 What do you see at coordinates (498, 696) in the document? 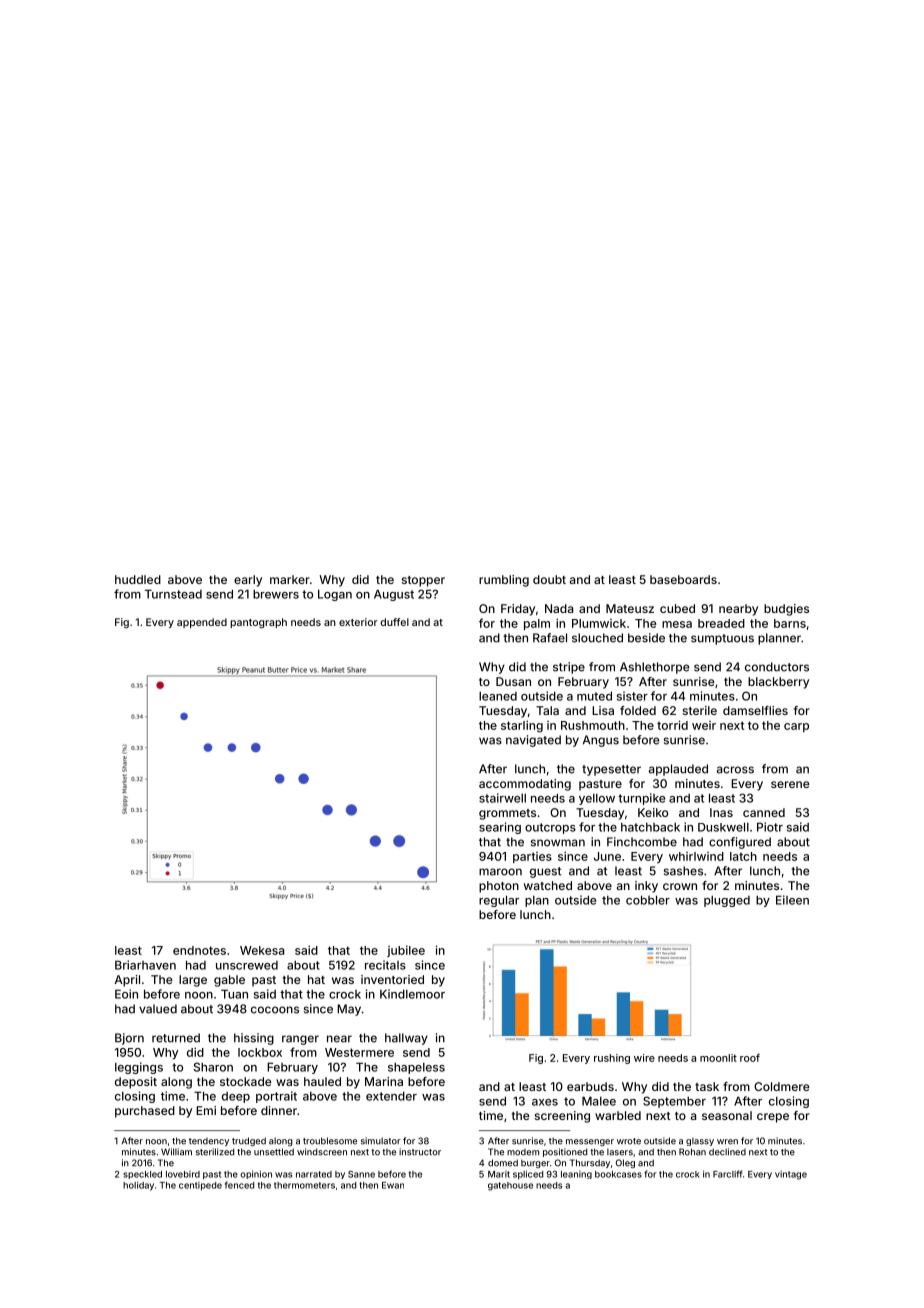
I see `leaned` at bounding box center [498, 696].
